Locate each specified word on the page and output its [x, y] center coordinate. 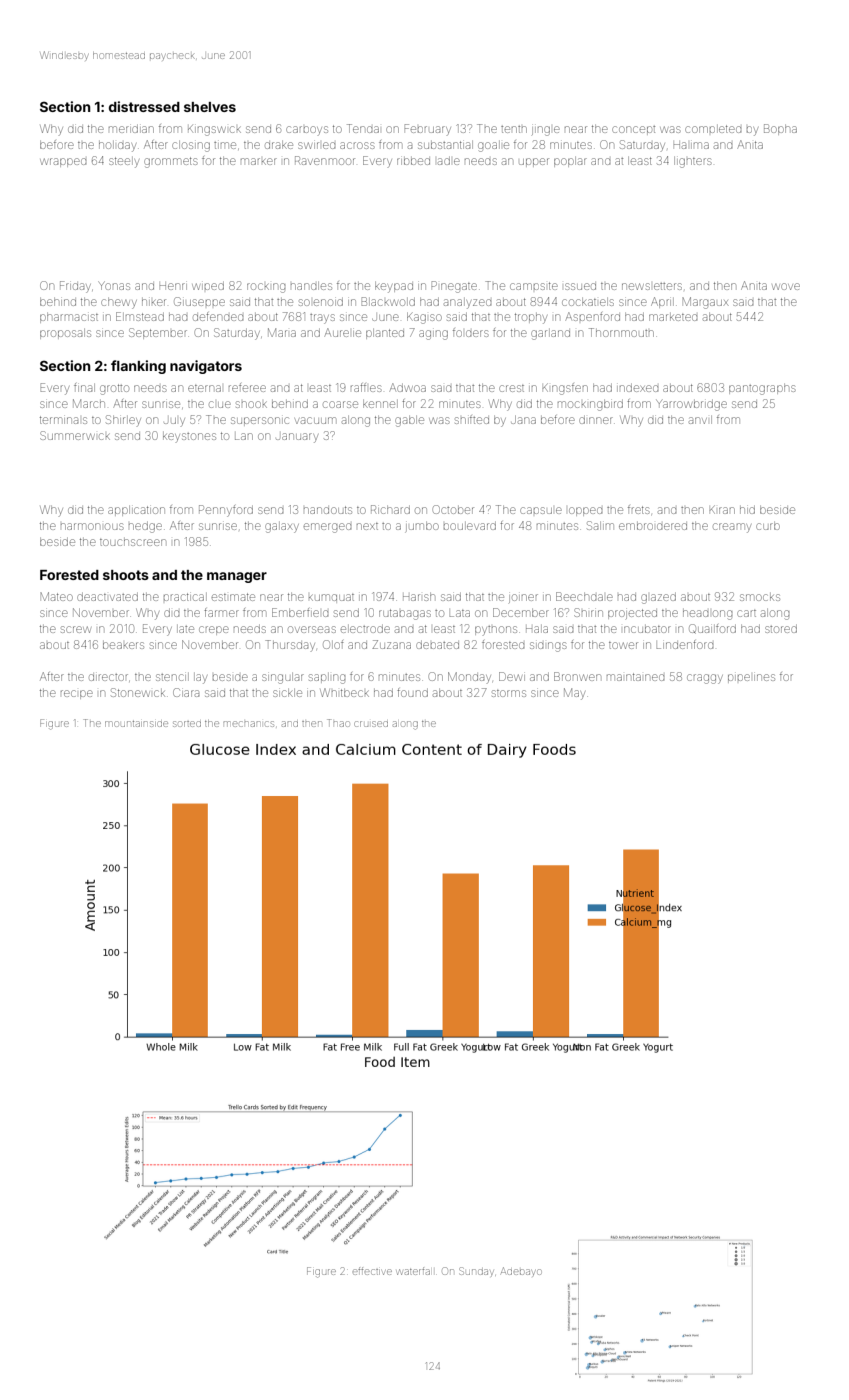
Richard [390, 509]
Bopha [780, 129]
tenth [514, 129]
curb [768, 526]
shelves [210, 107]
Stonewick [137, 692]
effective [372, 1271]
